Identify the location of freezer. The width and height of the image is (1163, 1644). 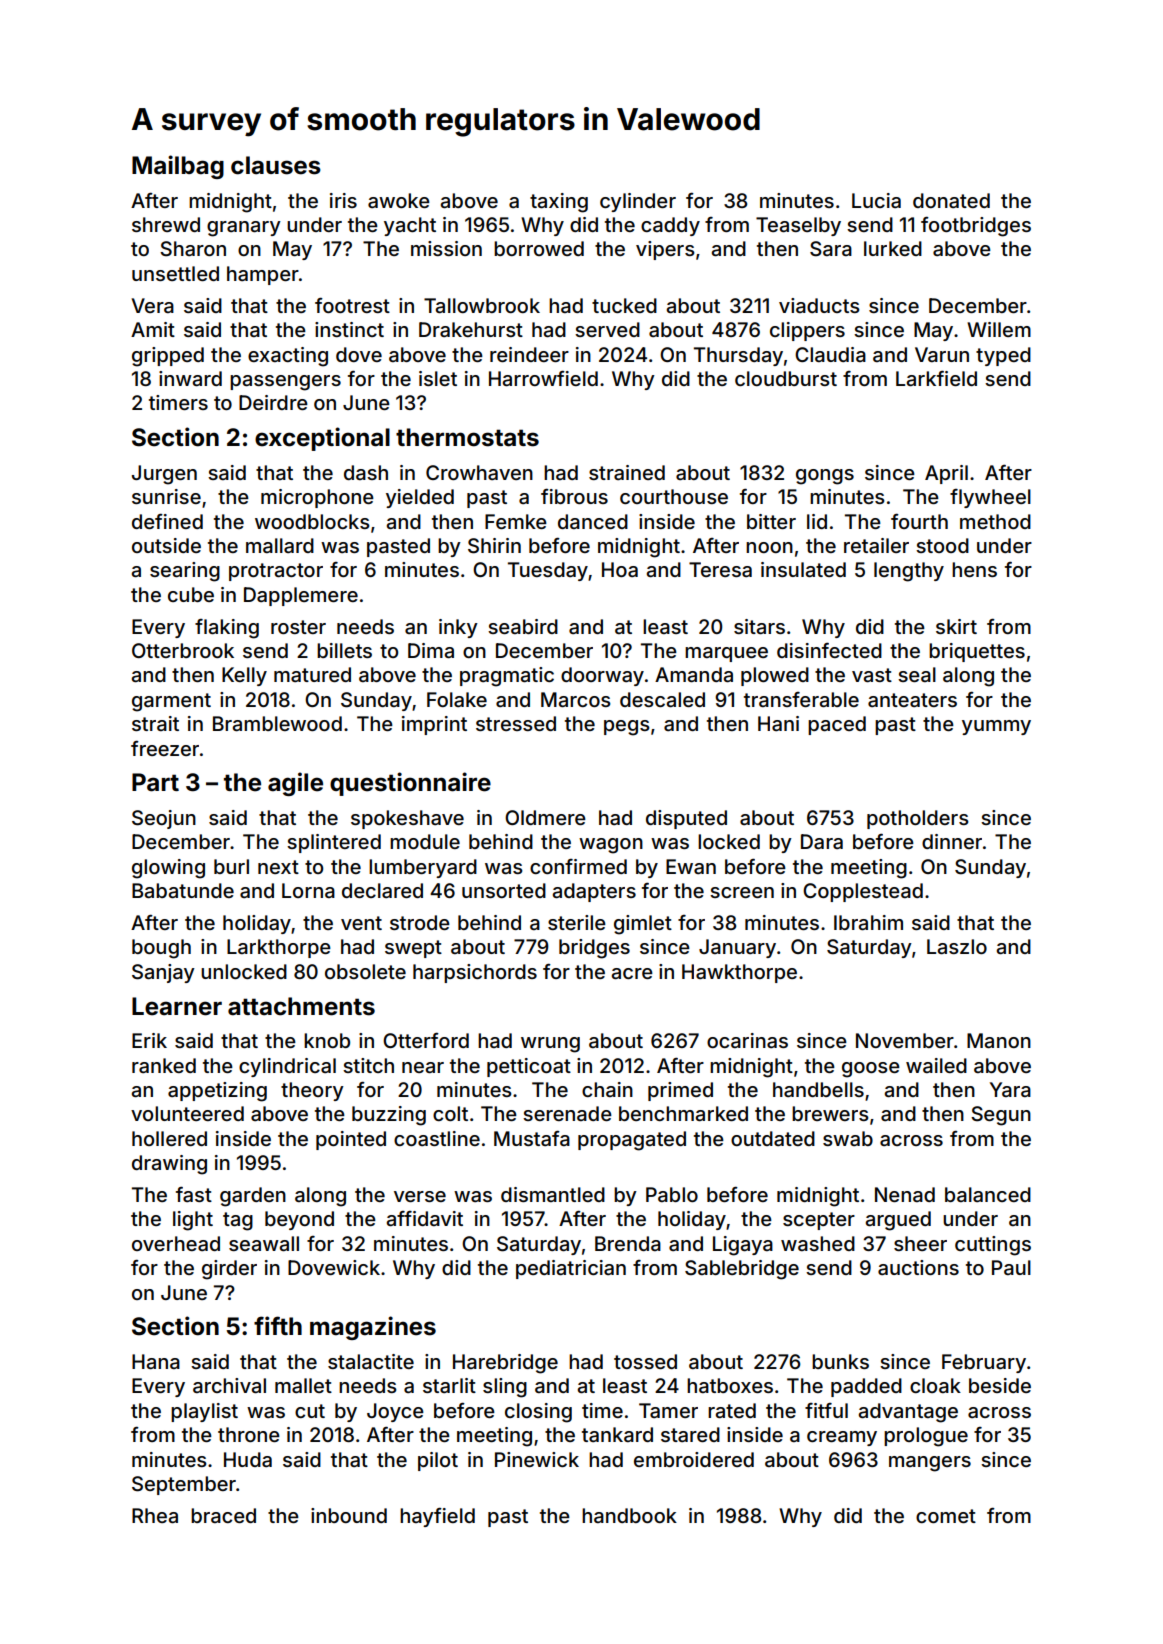
(165, 748).
